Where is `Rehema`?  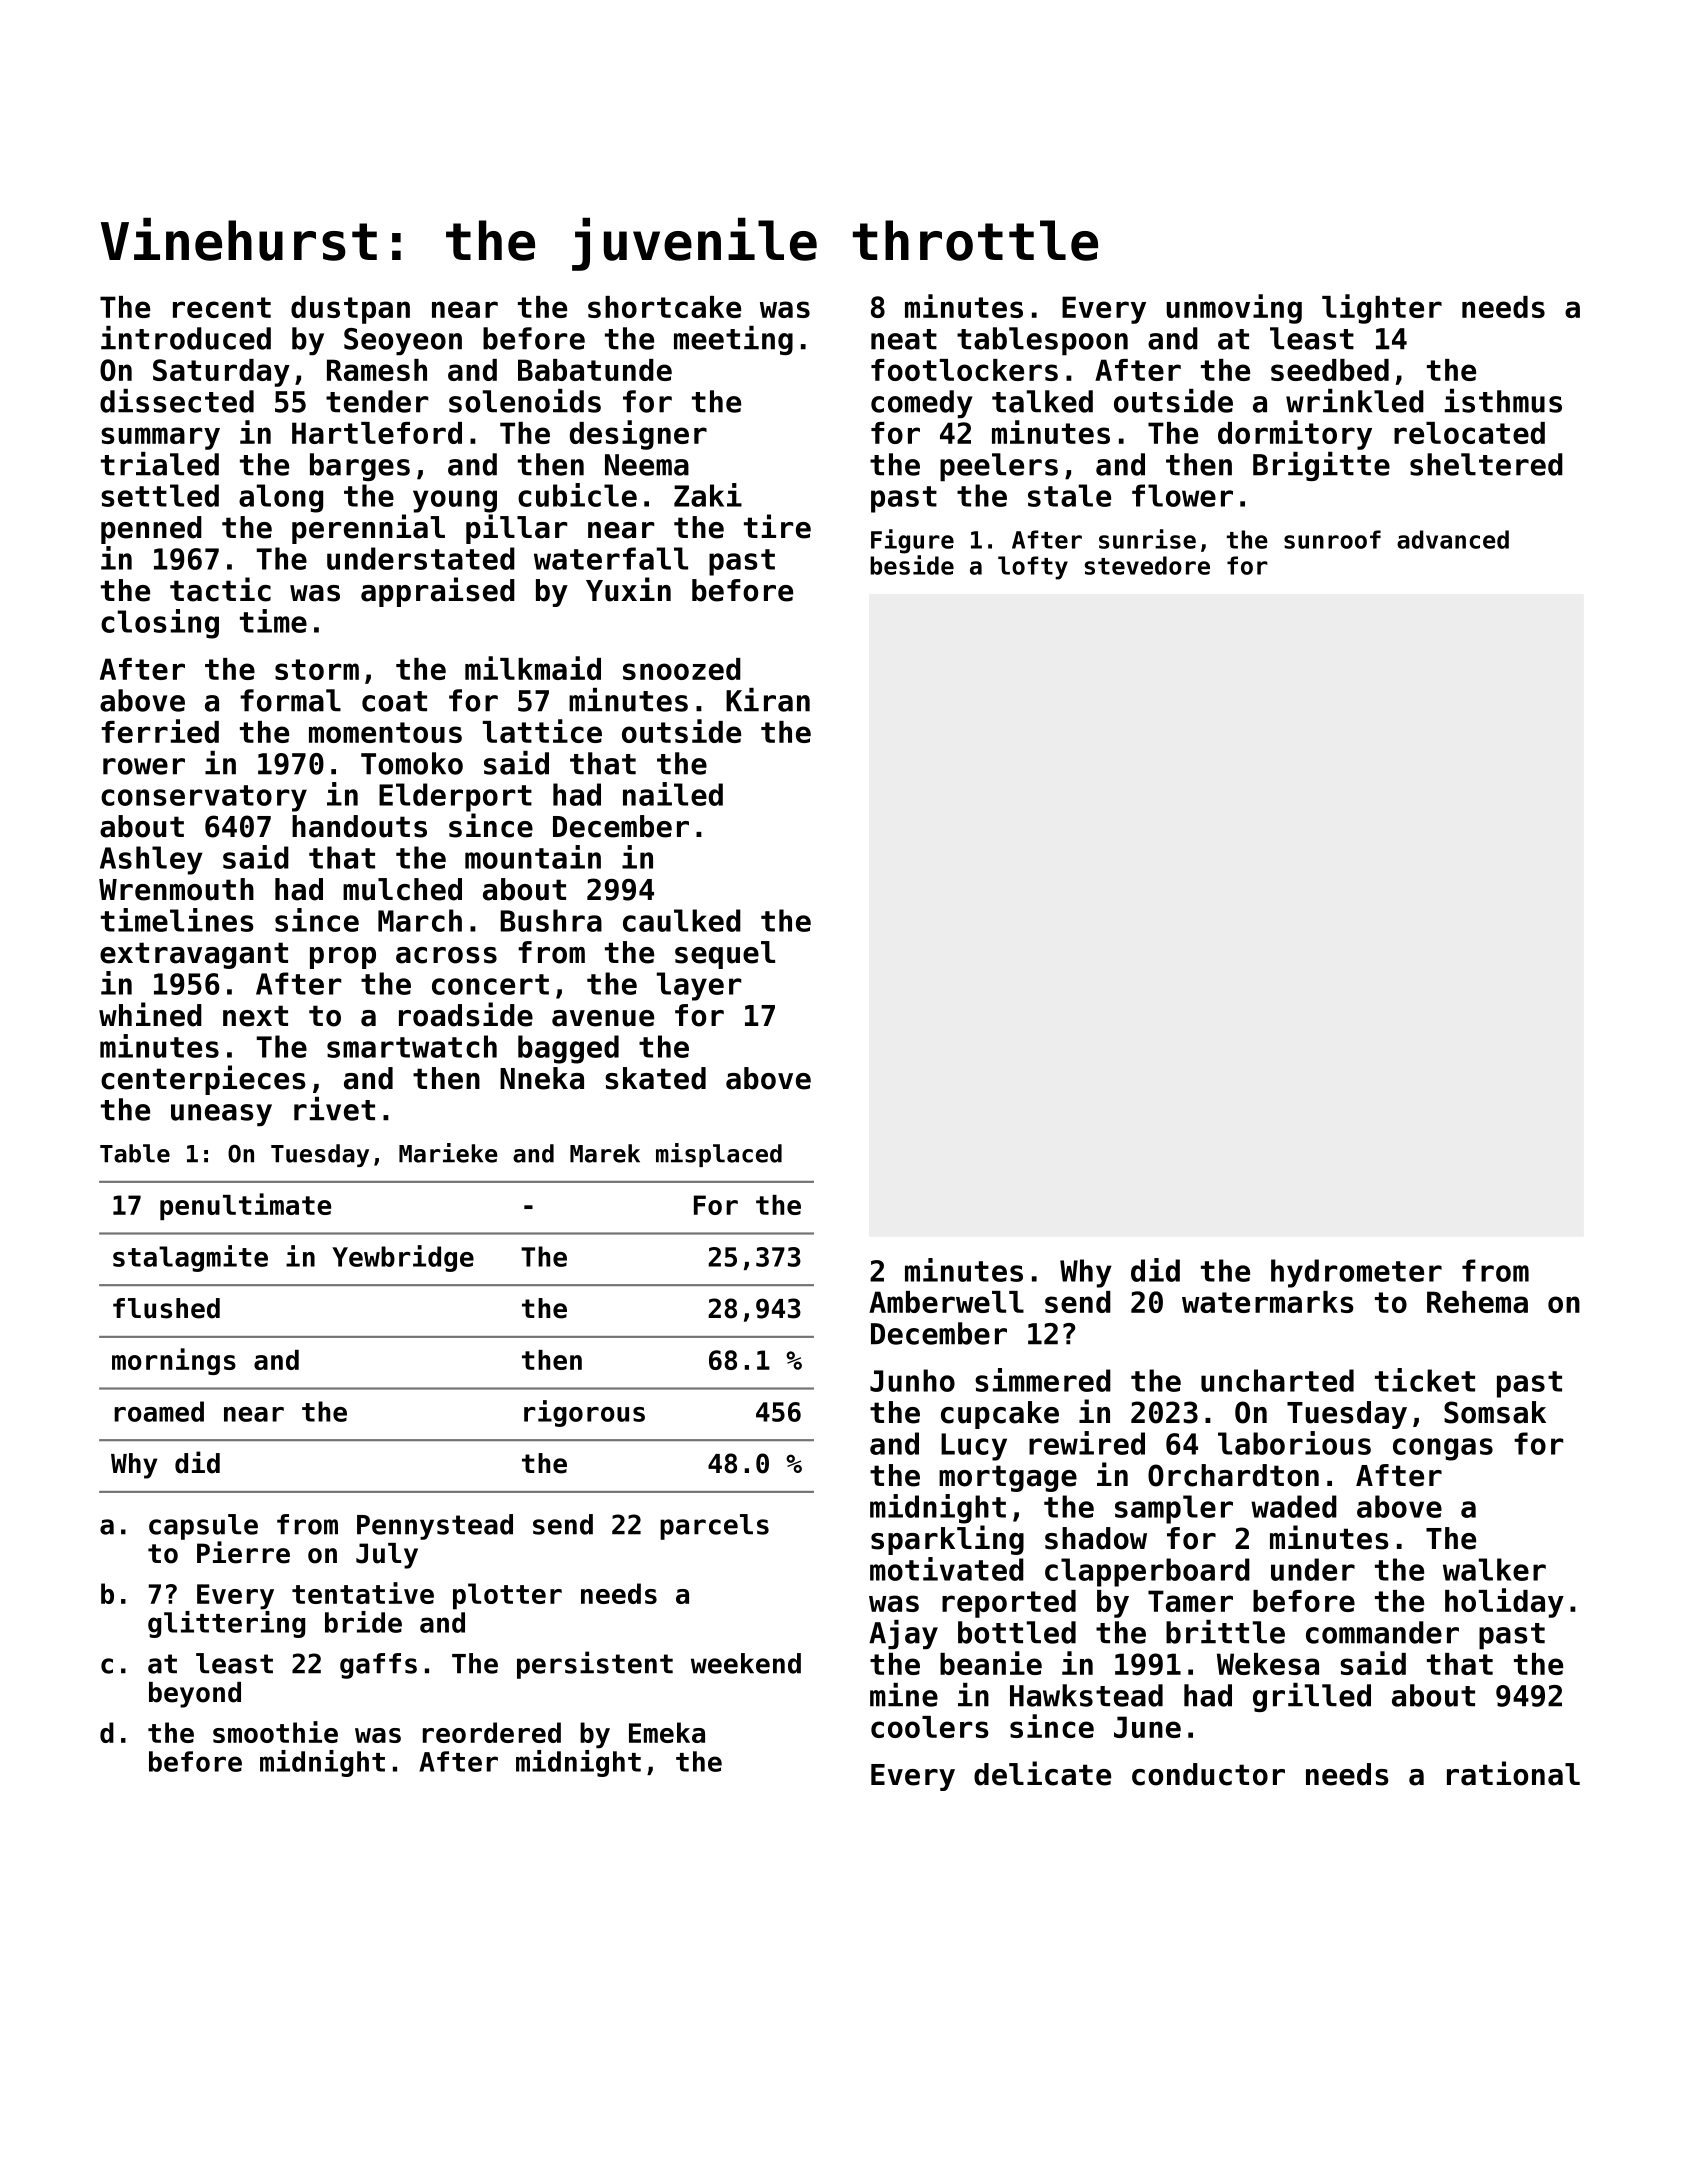
Rehema is located at coordinates (1477, 1302).
